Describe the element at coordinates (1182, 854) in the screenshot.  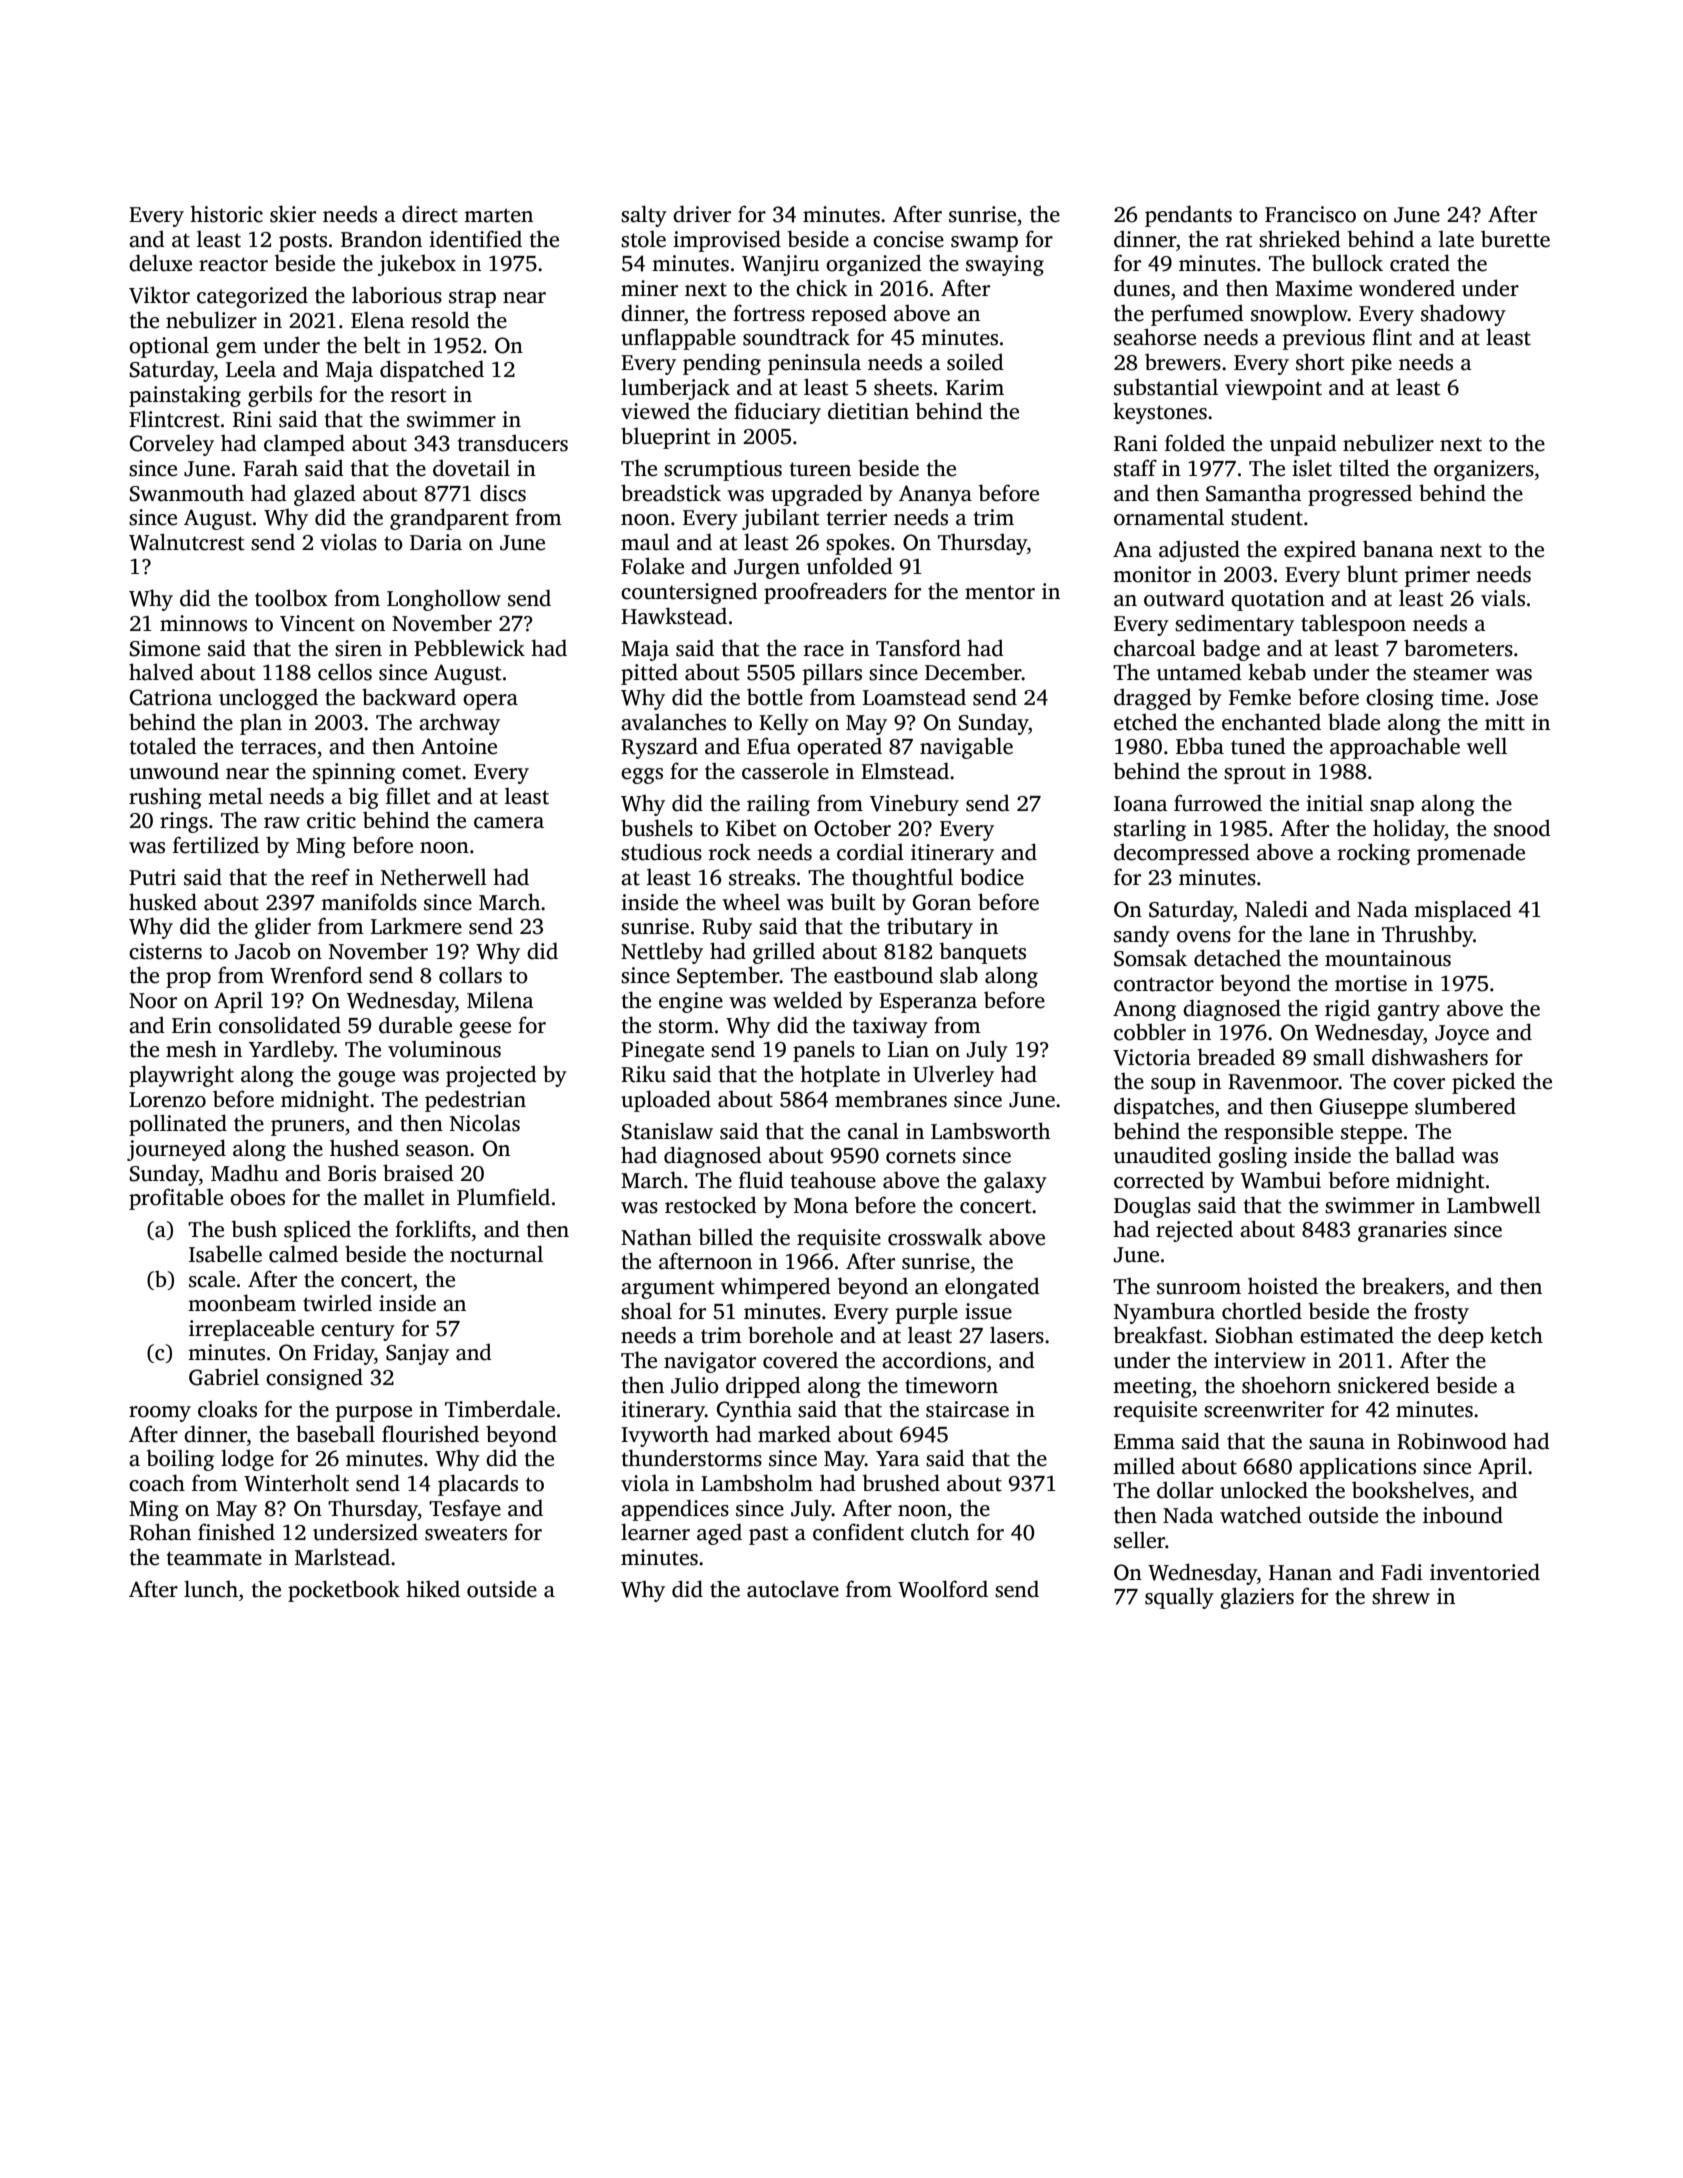
I see `decompressed` at that location.
